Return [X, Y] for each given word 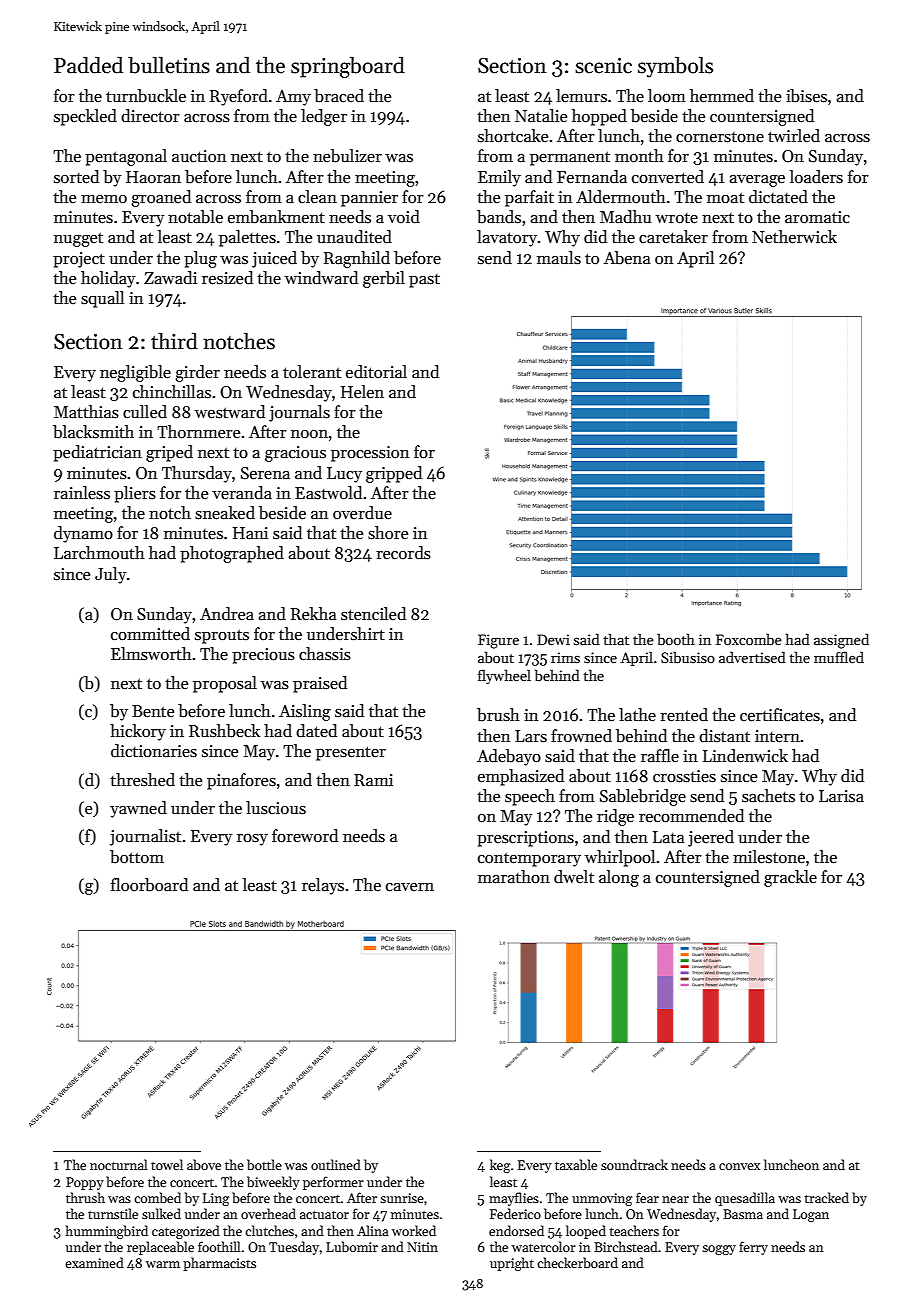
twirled [794, 135]
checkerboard [577, 1262]
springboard [348, 67]
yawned [138, 809]
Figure [498, 641]
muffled [839, 657]
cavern [410, 887]
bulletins [169, 65]
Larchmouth [99, 553]
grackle [790, 878]
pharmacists [219, 1264]
